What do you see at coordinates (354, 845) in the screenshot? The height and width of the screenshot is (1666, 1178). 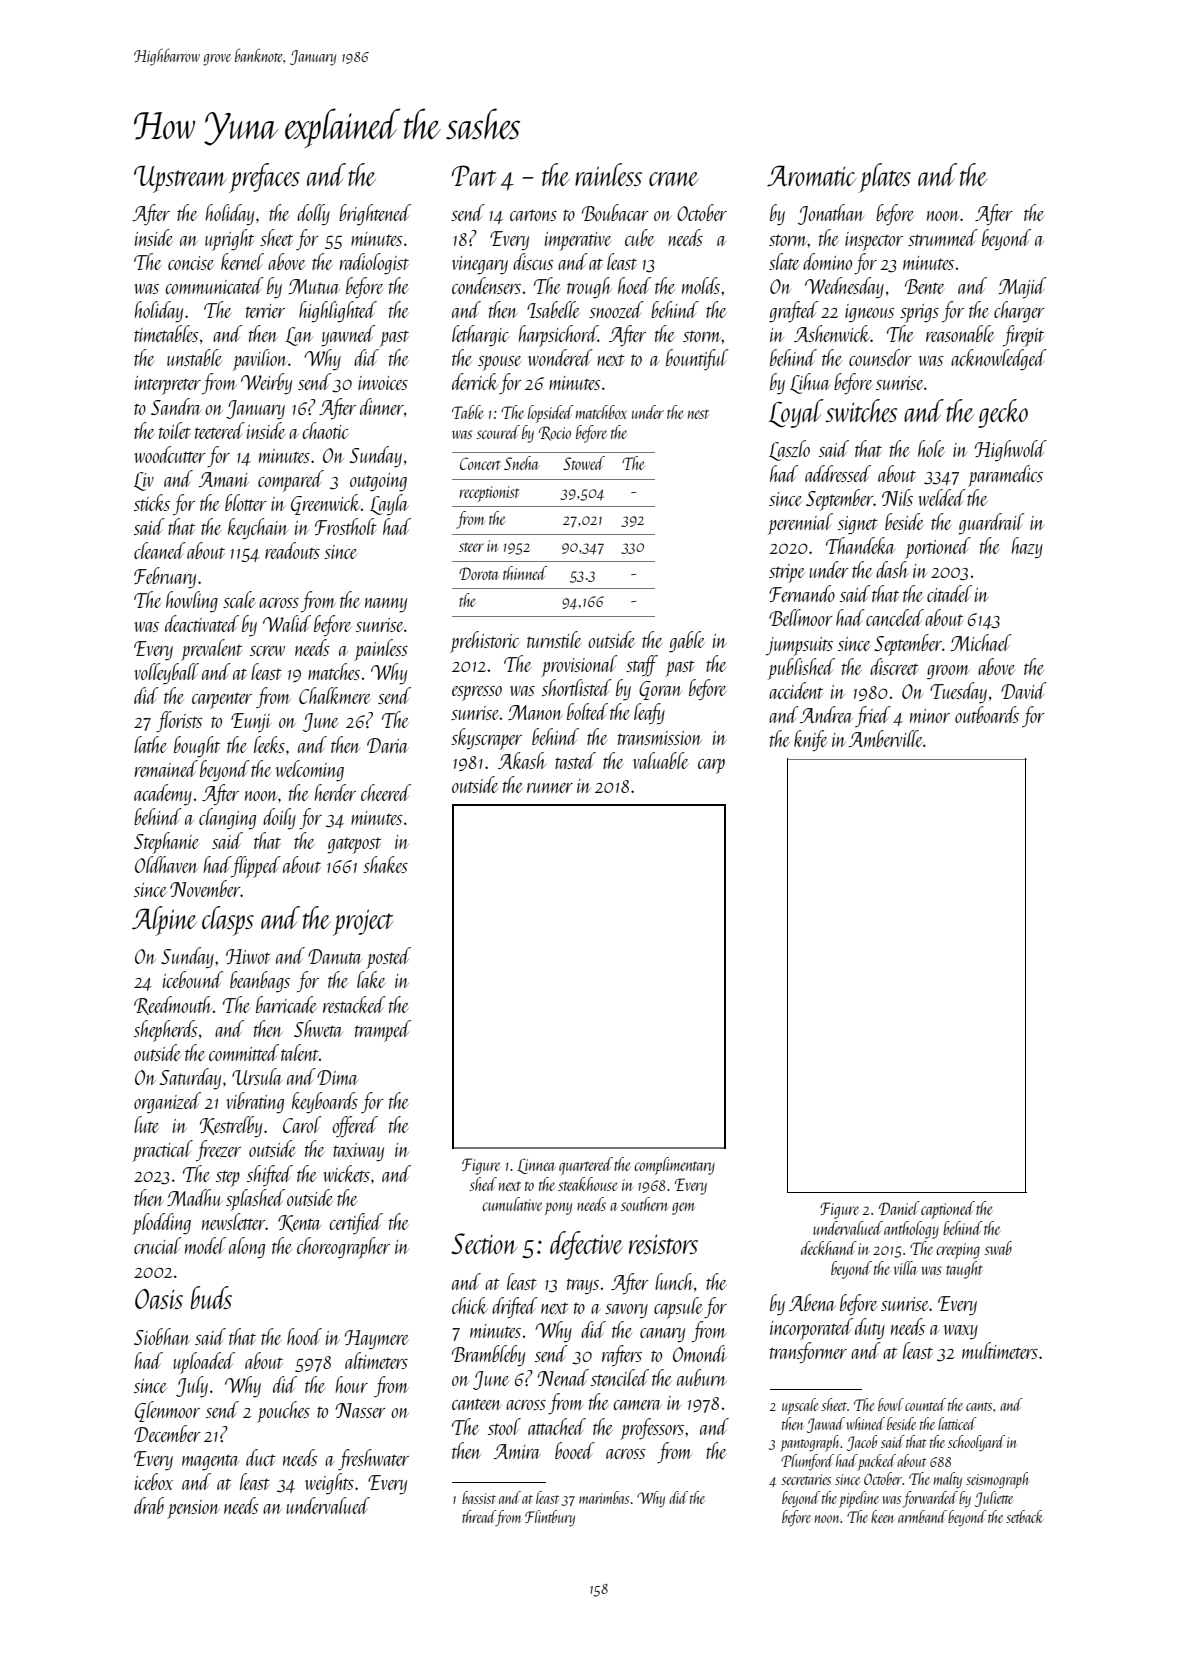 I see `gatepost` at bounding box center [354, 845].
